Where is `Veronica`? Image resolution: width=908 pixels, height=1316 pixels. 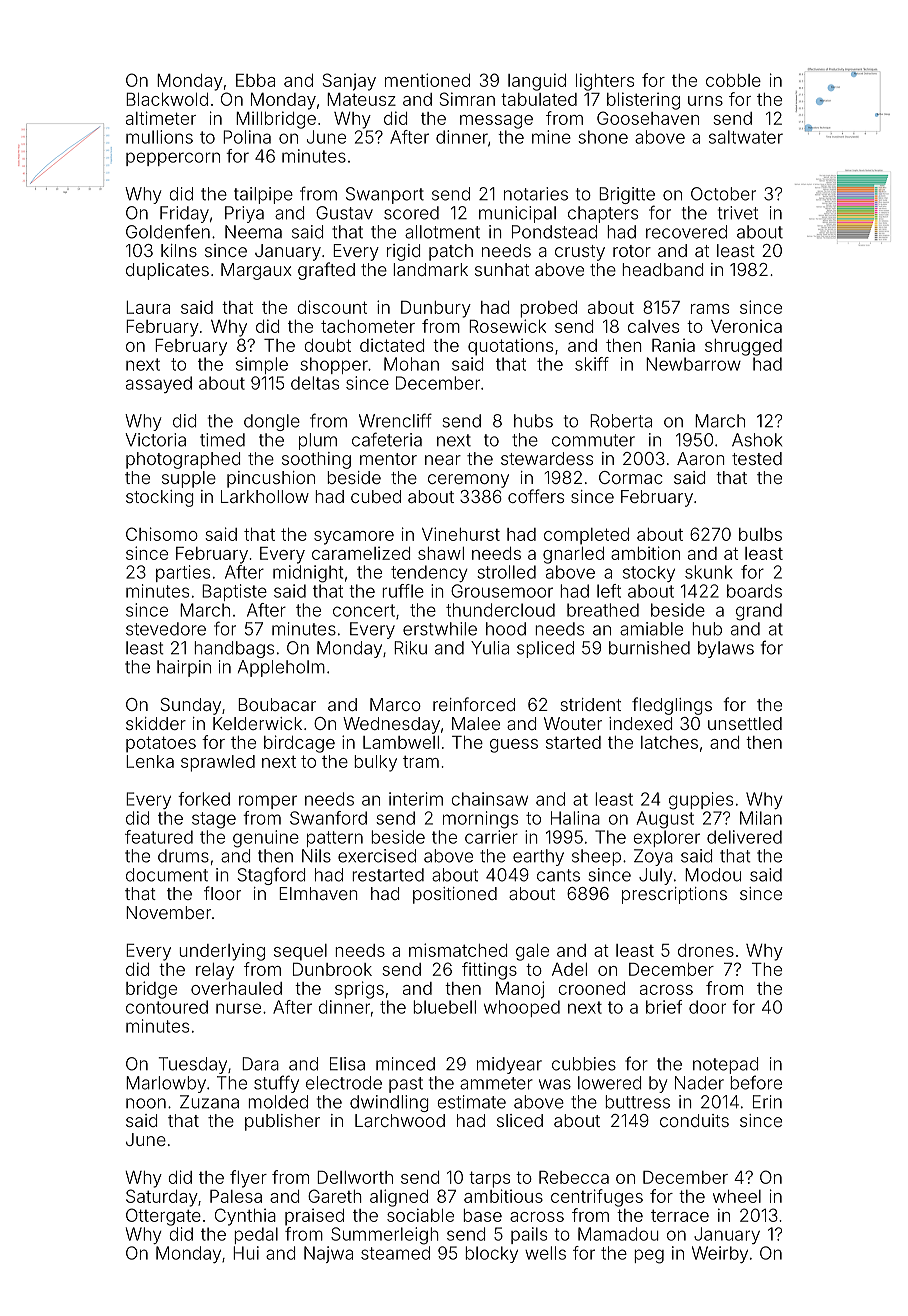
Veronica is located at coordinates (746, 326).
